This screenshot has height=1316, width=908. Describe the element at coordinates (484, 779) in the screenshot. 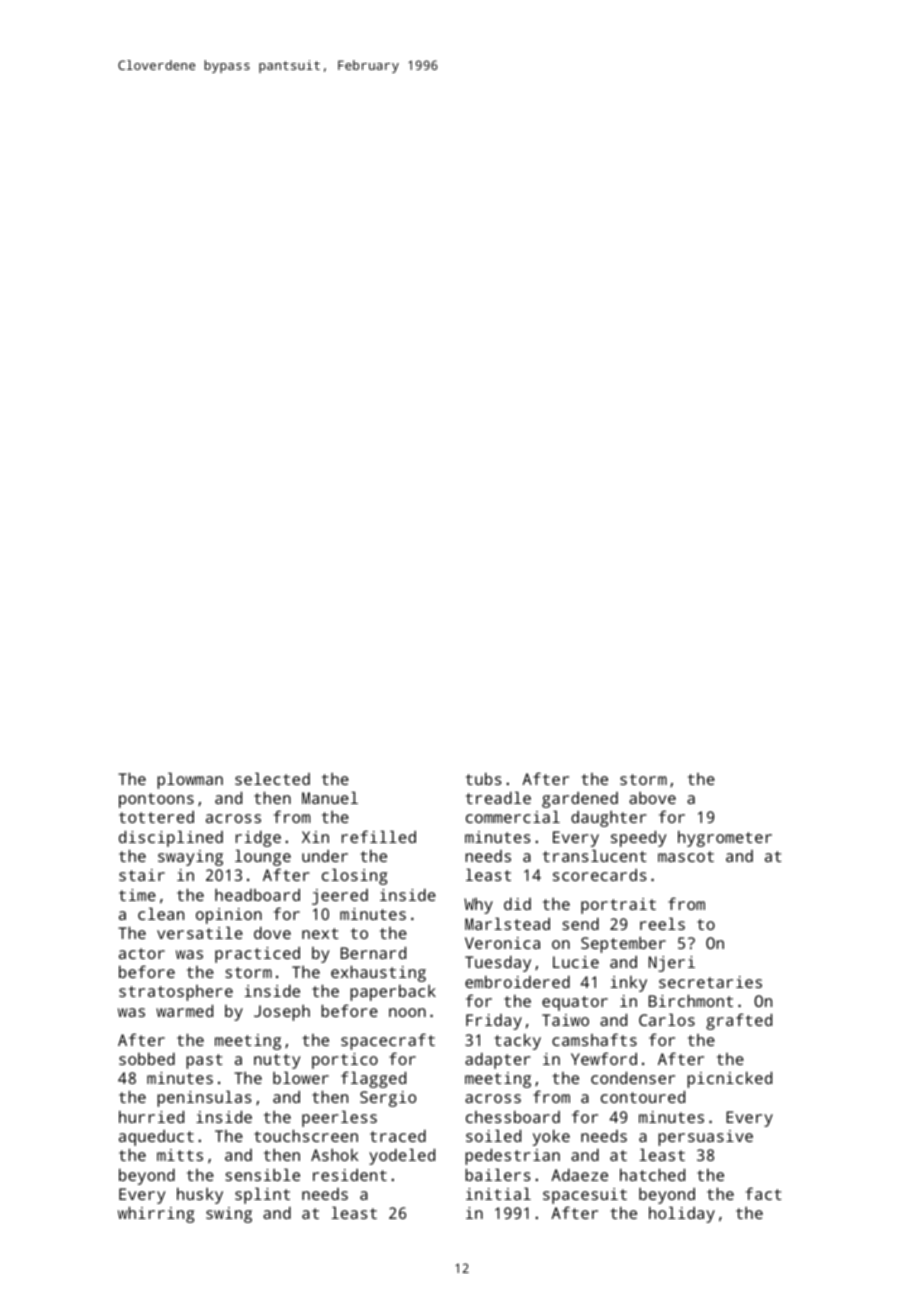

I see `tubs` at that location.
